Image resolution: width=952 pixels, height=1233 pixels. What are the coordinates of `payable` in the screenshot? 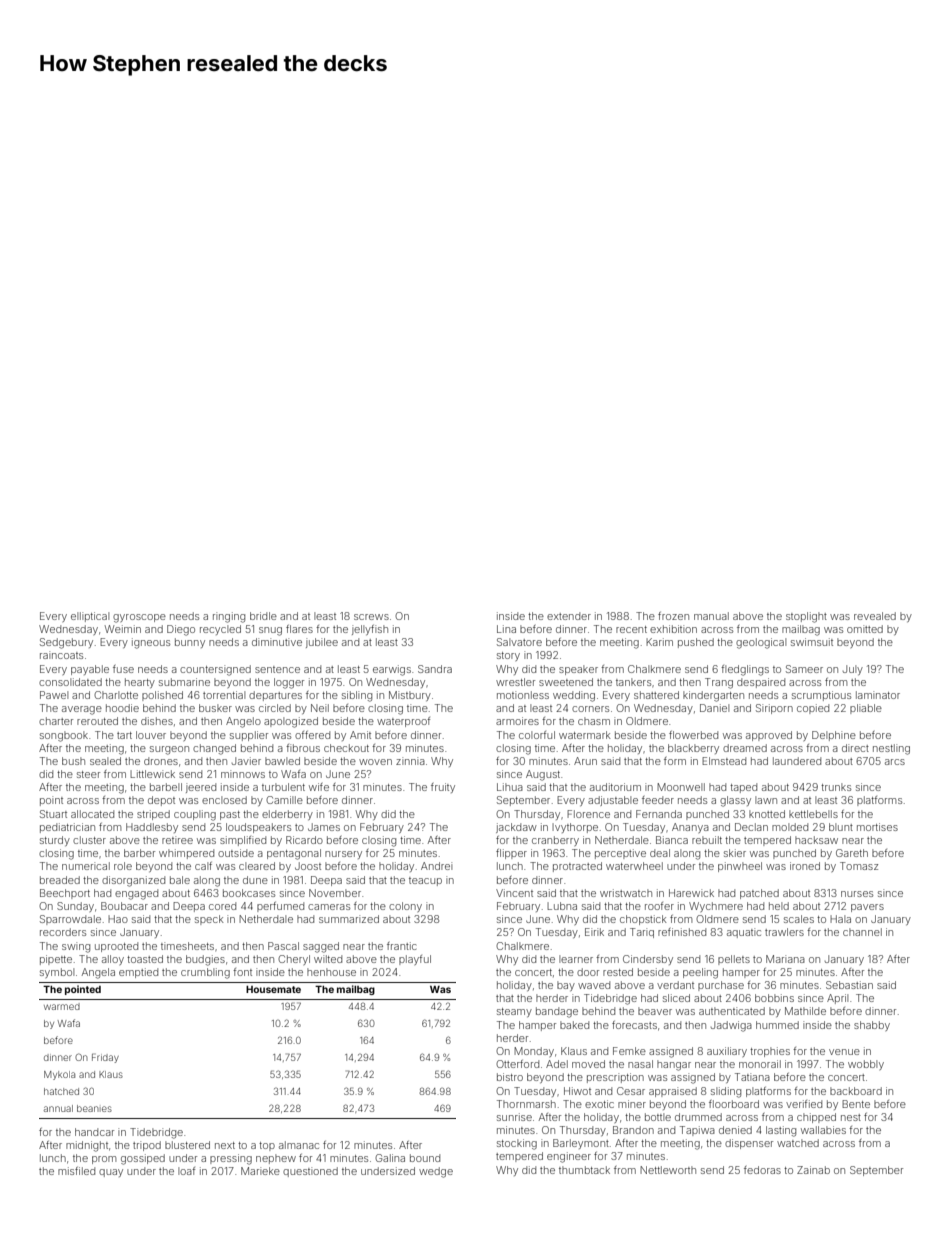 It's located at (90, 670).
